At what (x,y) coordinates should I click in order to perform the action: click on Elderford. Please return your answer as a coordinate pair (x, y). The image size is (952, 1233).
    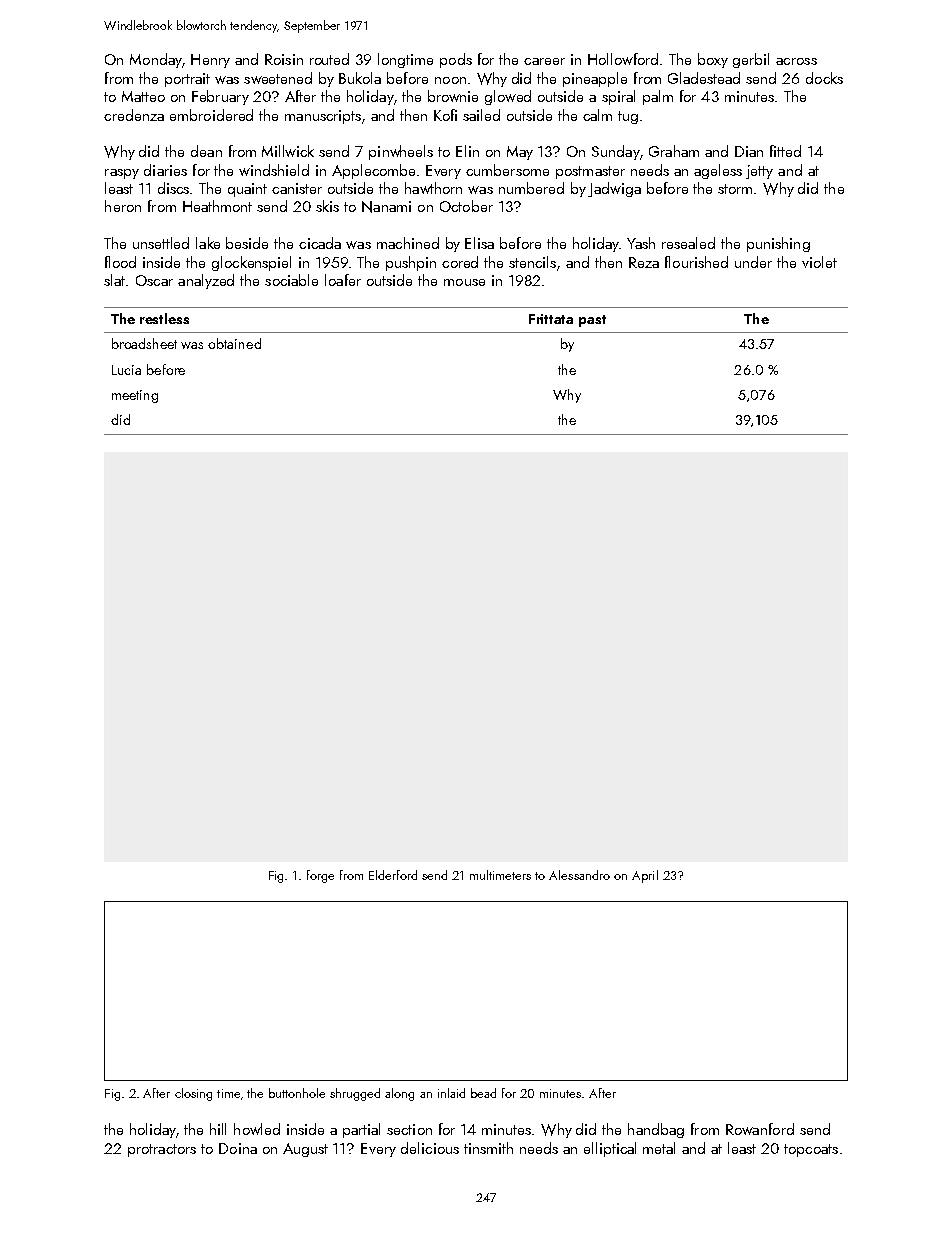
    Looking at the image, I should click on (393, 875).
